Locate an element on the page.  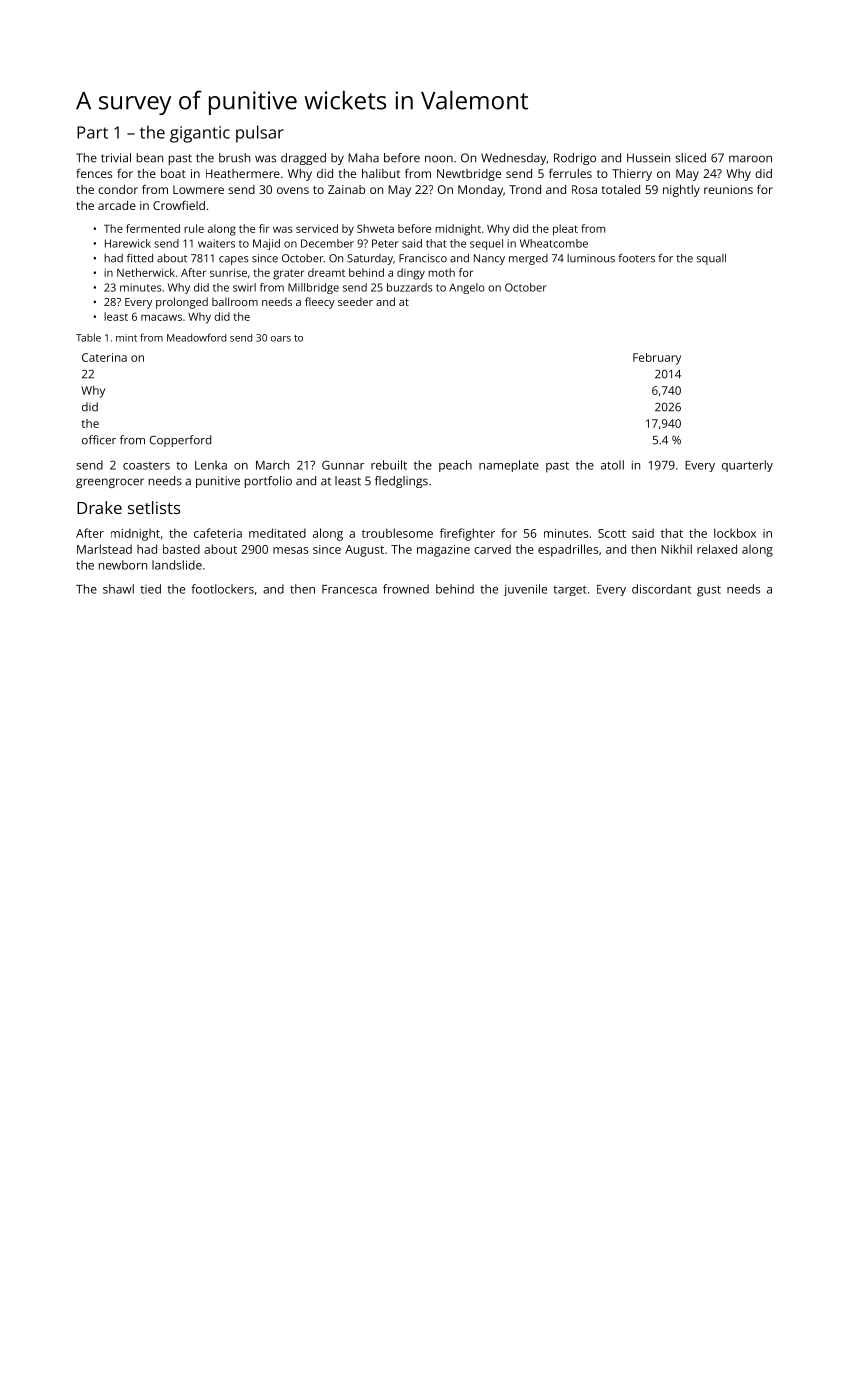
atoll is located at coordinates (612, 465).
